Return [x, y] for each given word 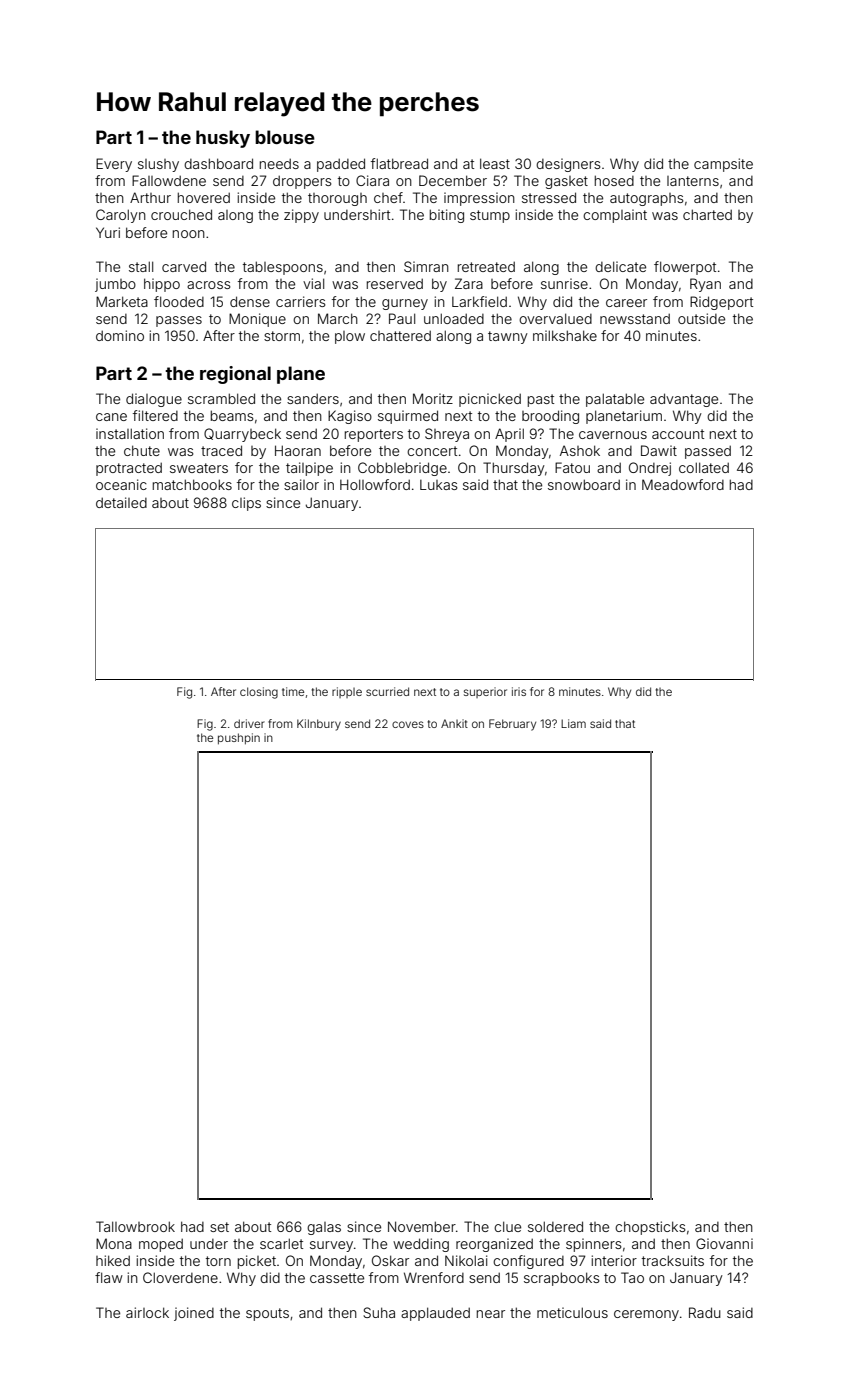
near [491, 1314]
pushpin [239, 739]
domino [120, 335]
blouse [285, 137]
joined [194, 1314]
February [512, 725]
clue [507, 1226]
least [495, 163]
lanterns [693, 181]
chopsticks [650, 1228]
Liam [573, 723]
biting [447, 216]
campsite [723, 165]
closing [259, 693]
